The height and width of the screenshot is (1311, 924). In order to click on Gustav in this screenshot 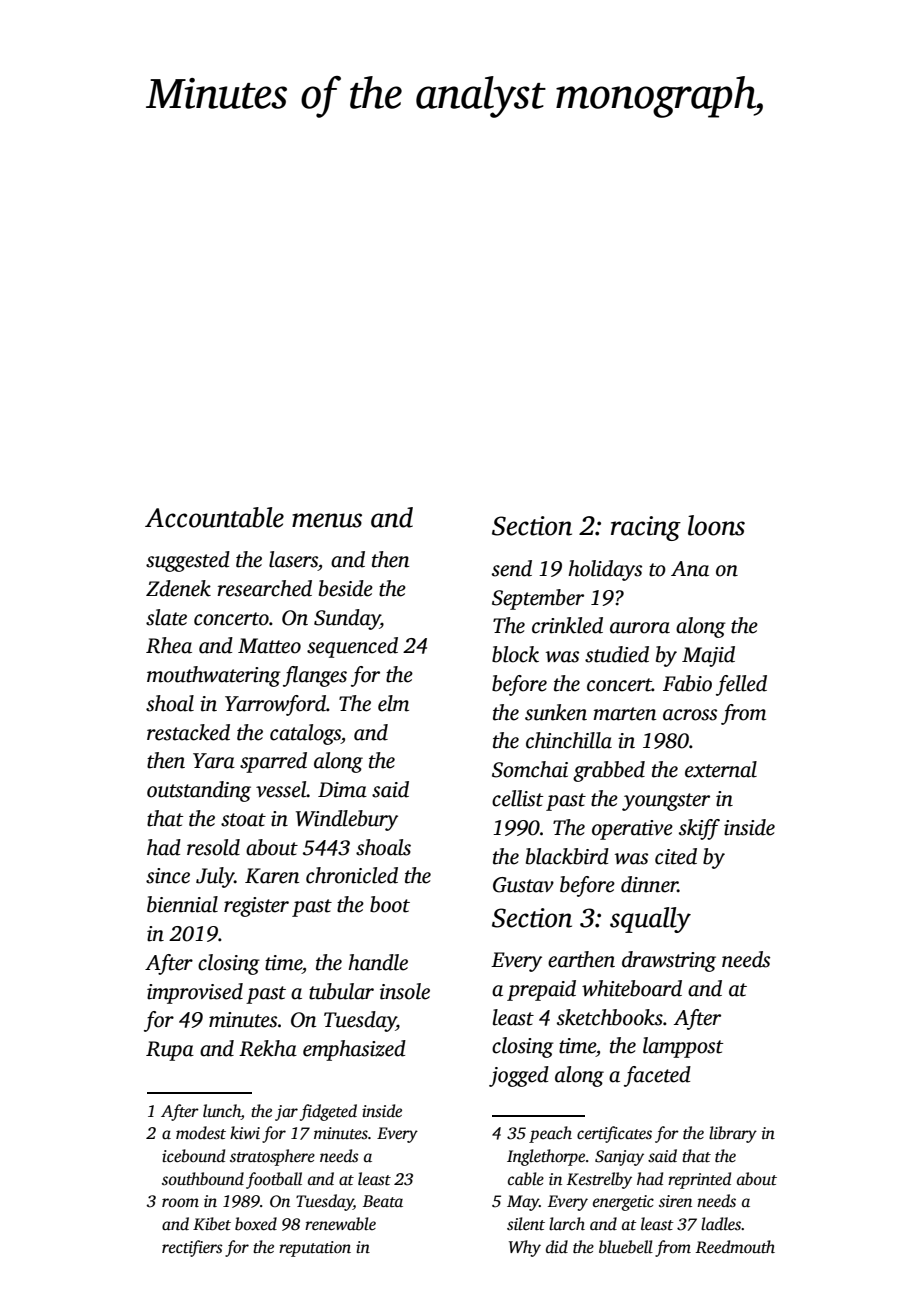, I will do `click(523, 885)`.
